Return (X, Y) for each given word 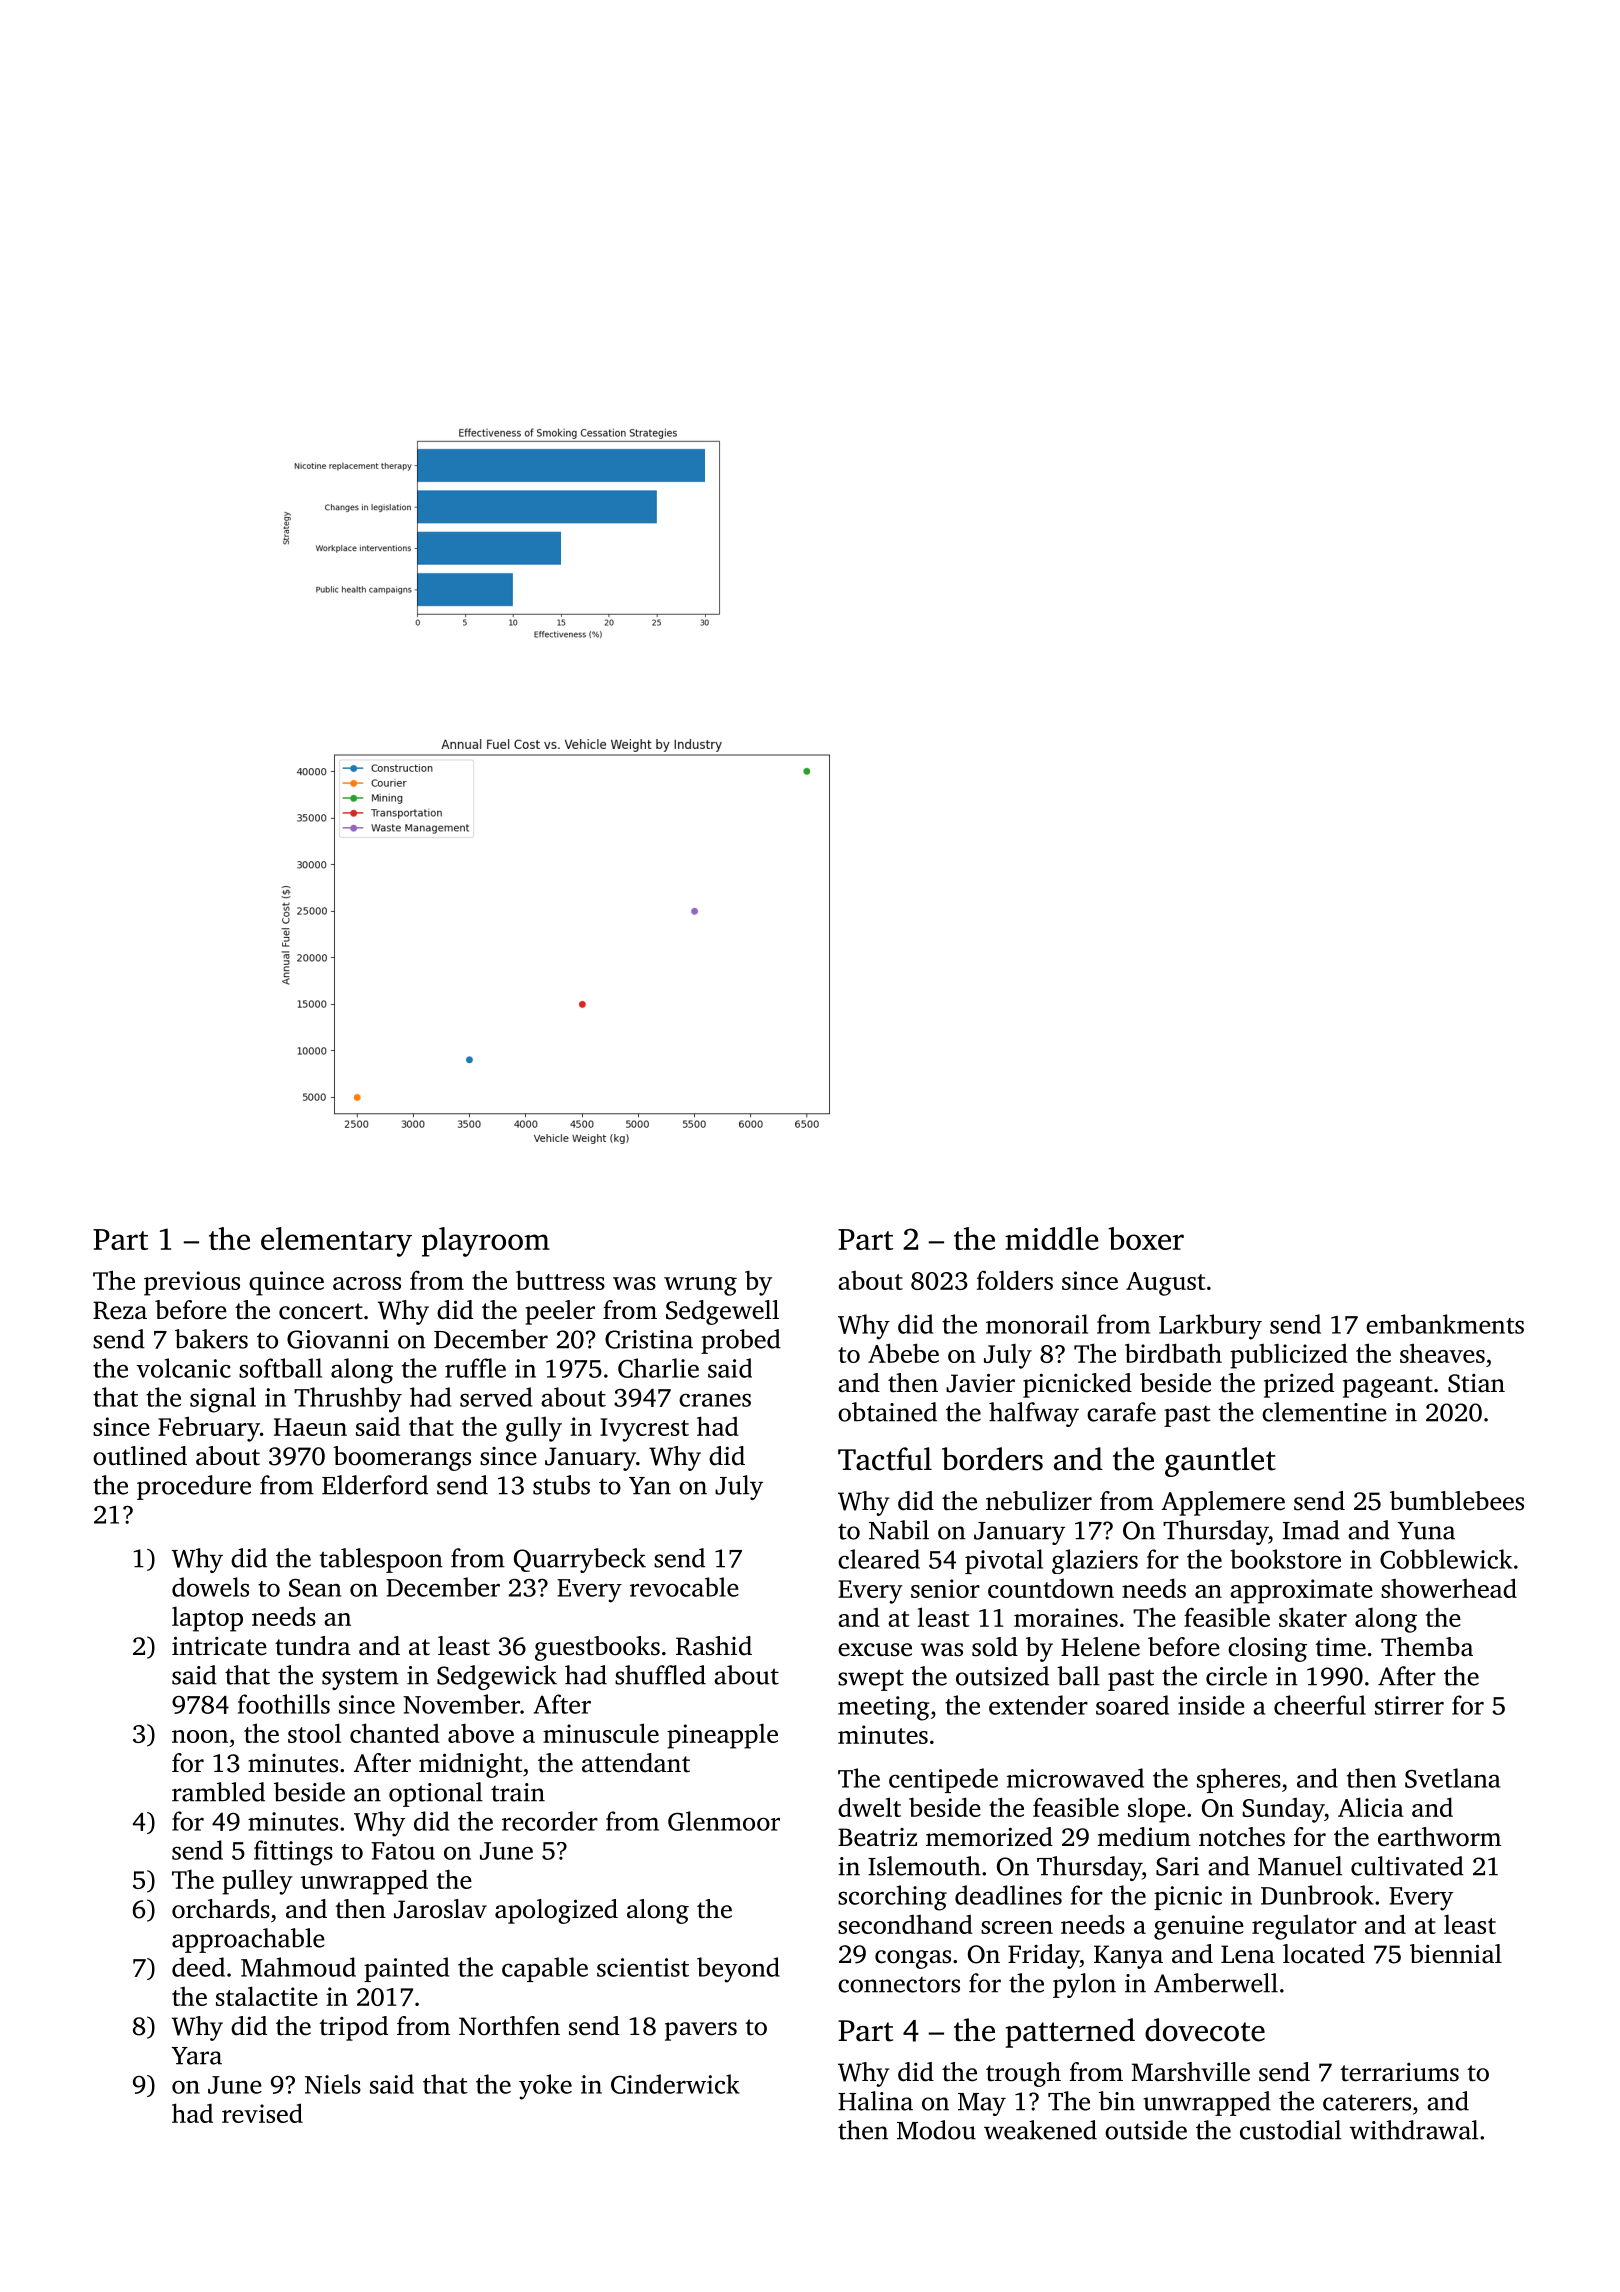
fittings (293, 1853)
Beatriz (877, 1837)
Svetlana (1453, 1778)
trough (1023, 2074)
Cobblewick (1446, 1559)
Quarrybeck (580, 1560)
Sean (315, 1588)
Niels (333, 2084)
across (367, 1283)
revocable (684, 1587)
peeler (560, 1312)
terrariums (1399, 2072)
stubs (561, 1485)
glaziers (1095, 1561)
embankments (1445, 1324)
